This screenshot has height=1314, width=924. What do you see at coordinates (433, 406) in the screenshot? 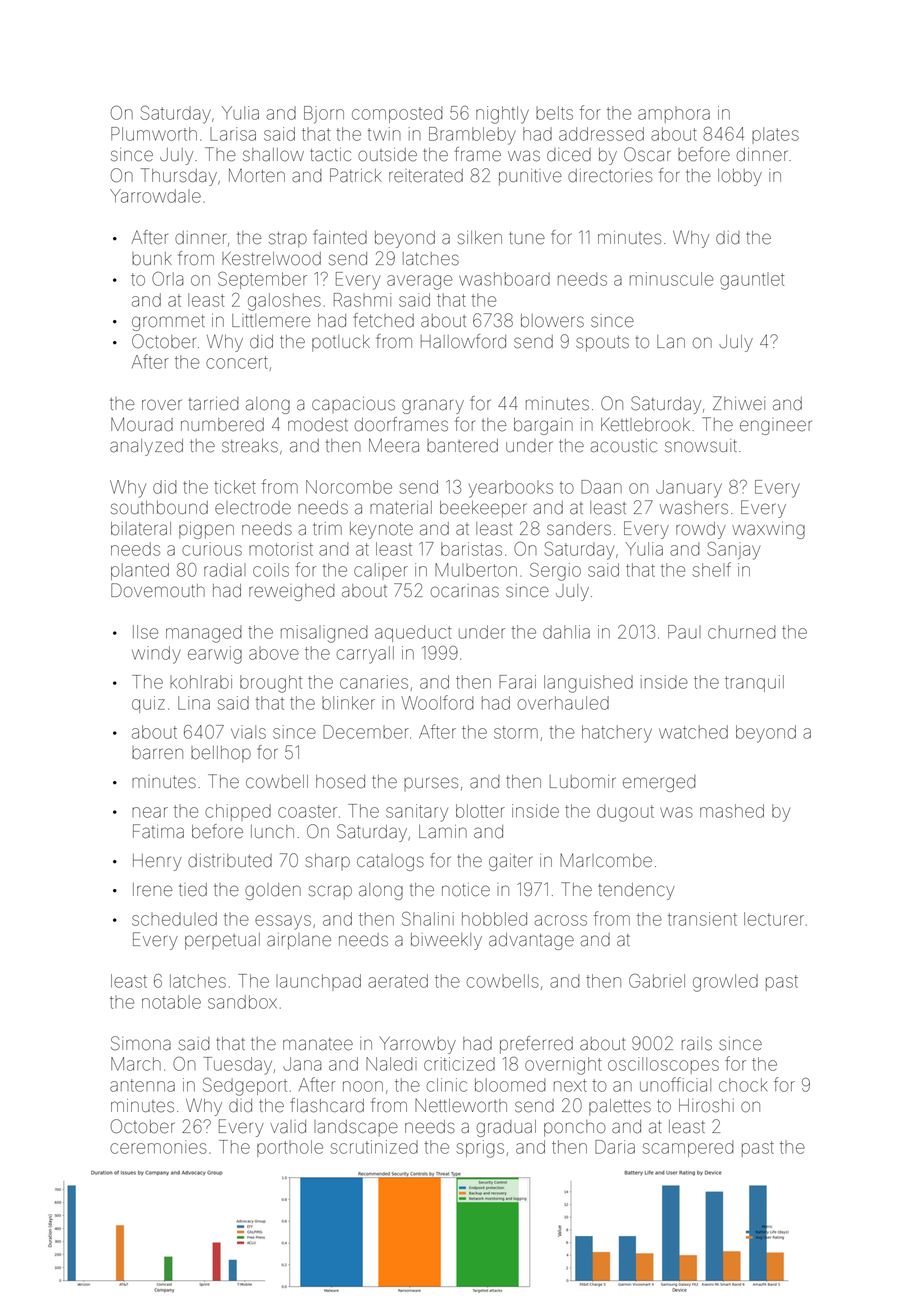
I see `granary` at bounding box center [433, 406].
